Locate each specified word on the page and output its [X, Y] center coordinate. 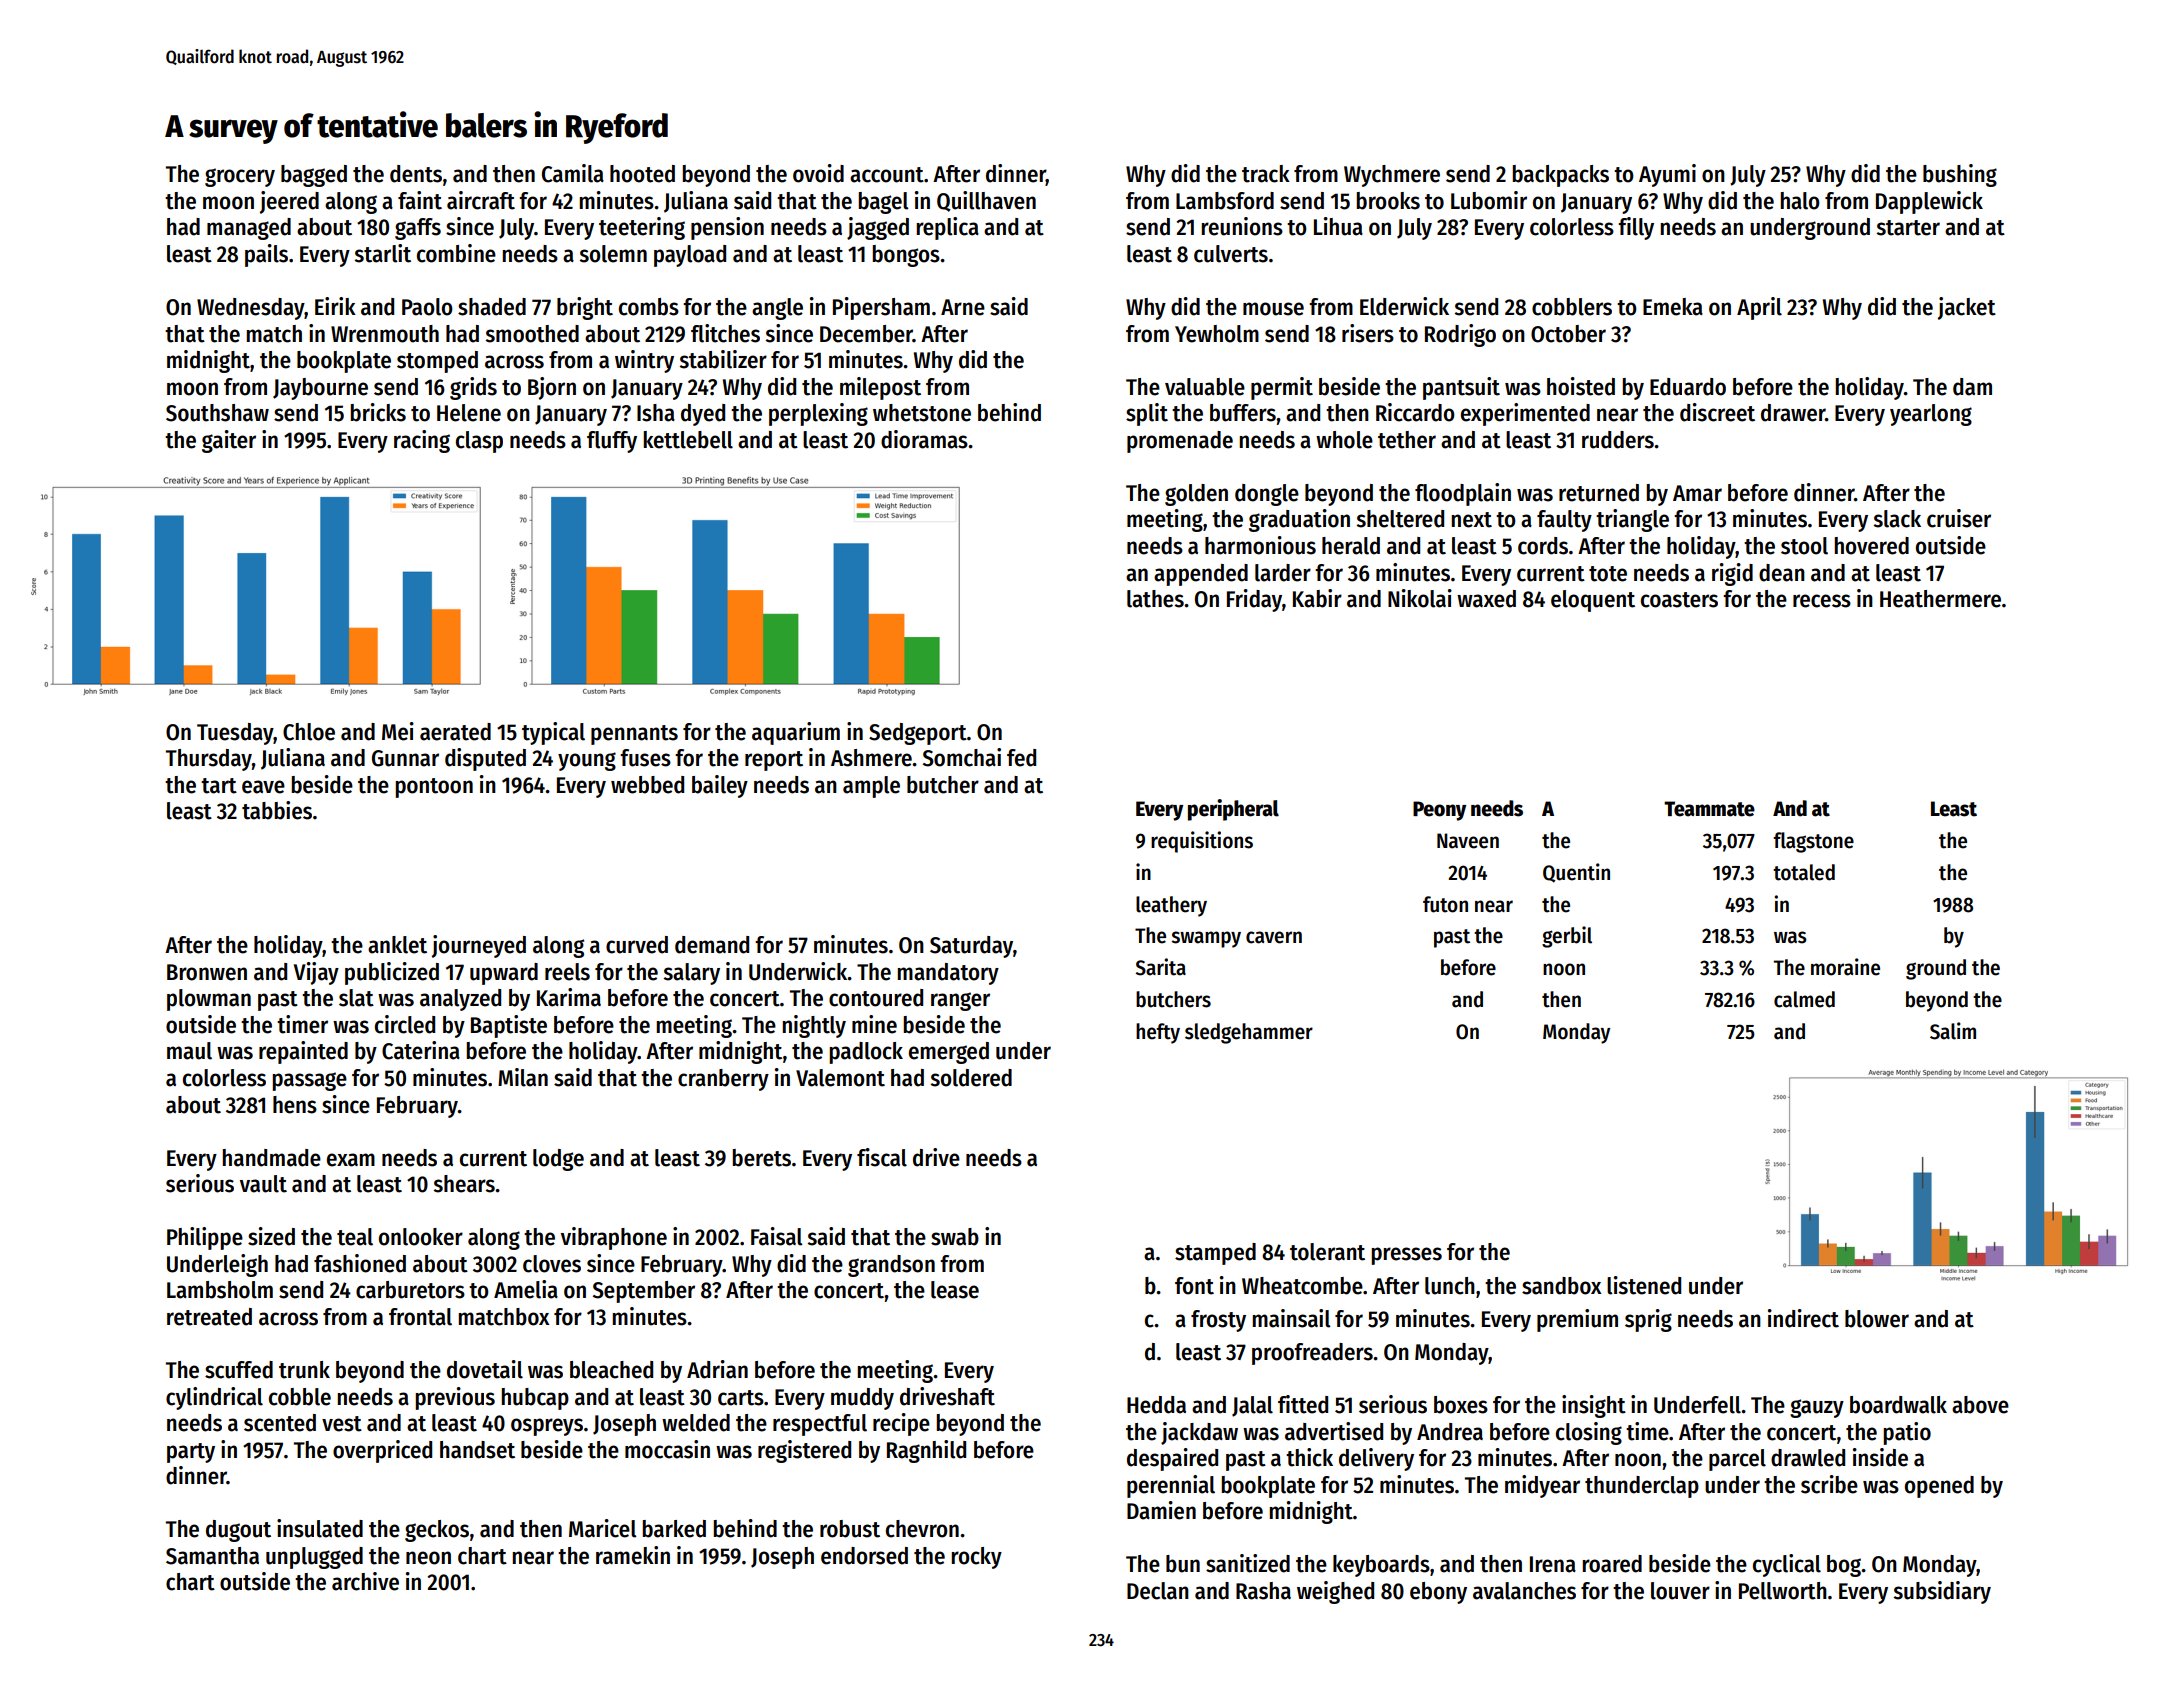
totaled [1804, 872]
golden [1196, 495]
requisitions [1202, 842]
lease [955, 1290]
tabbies [277, 810]
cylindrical [214, 1398]
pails [266, 255]
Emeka [1673, 307]
